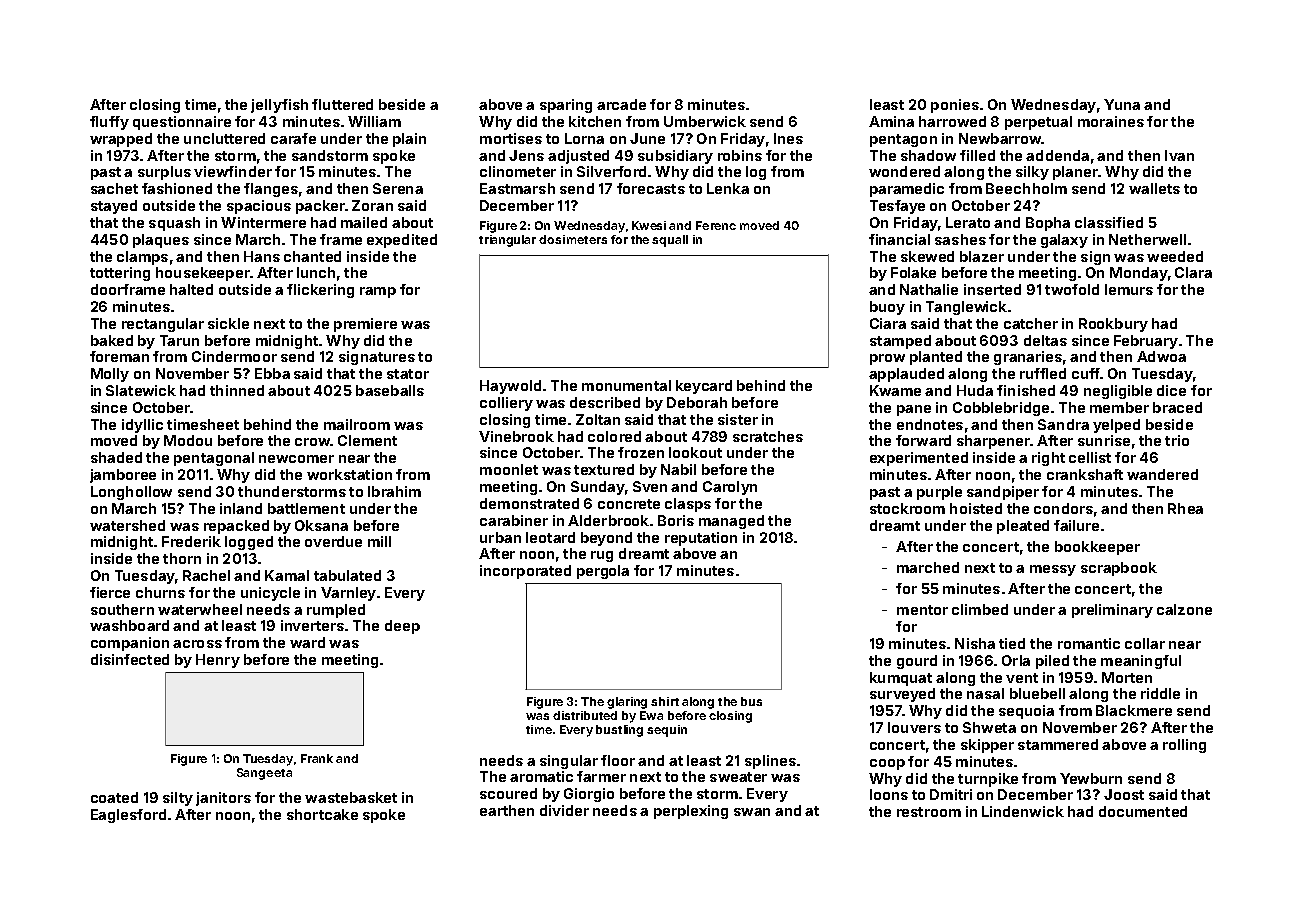 This screenshot has width=1308, height=924. What do you see at coordinates (507, 241) in the screenshot?
I see `triangular` at bounding box center [507, 241].
